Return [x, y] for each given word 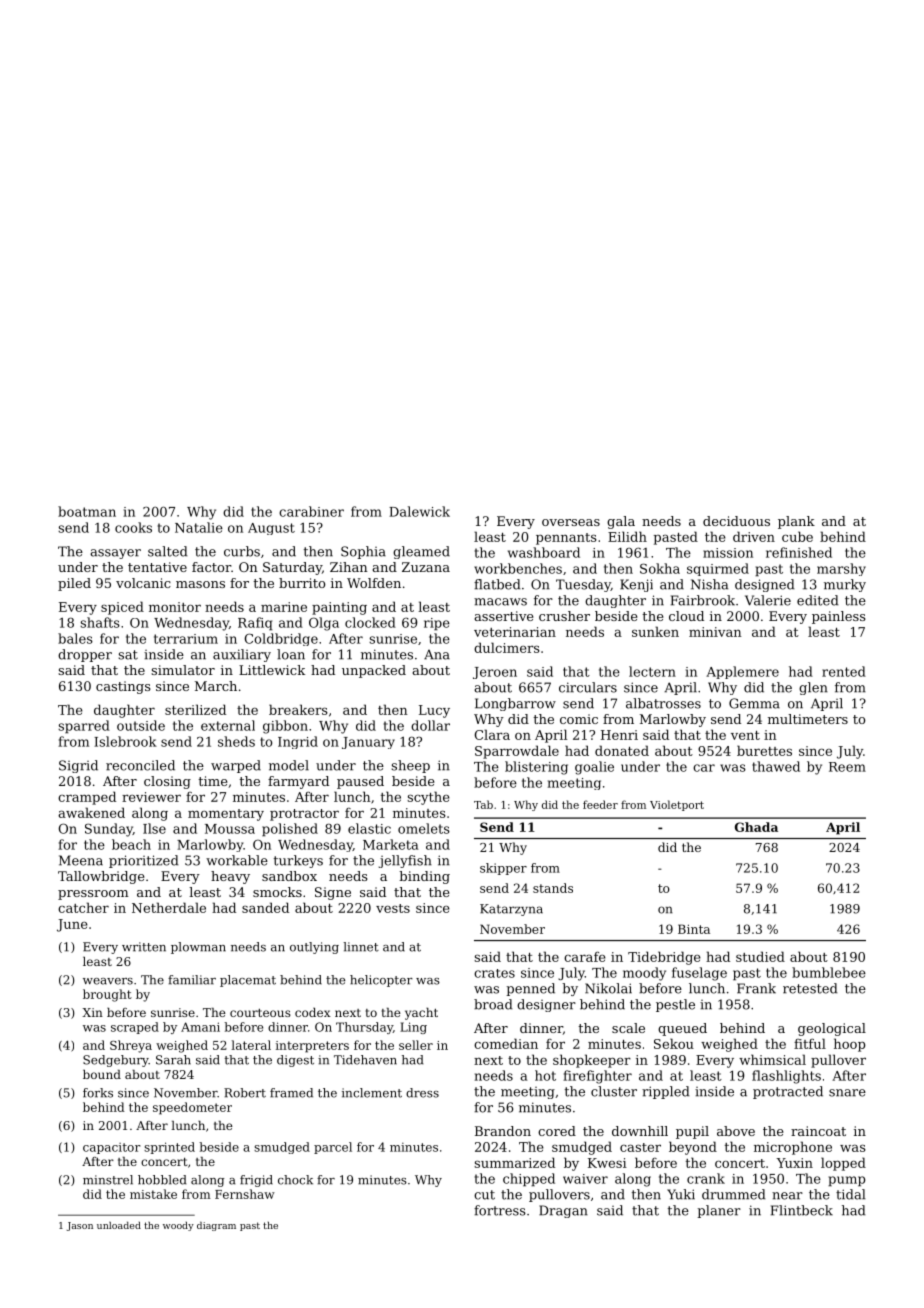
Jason [80, 1226]
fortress [500, 1210]
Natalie [199, 527]
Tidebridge [664, 958]
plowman [198, 948]
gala [621, 522]
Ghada [756, 827]
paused [360, 782]
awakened [91, 812]
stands [553, 888]
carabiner [311, 511]
